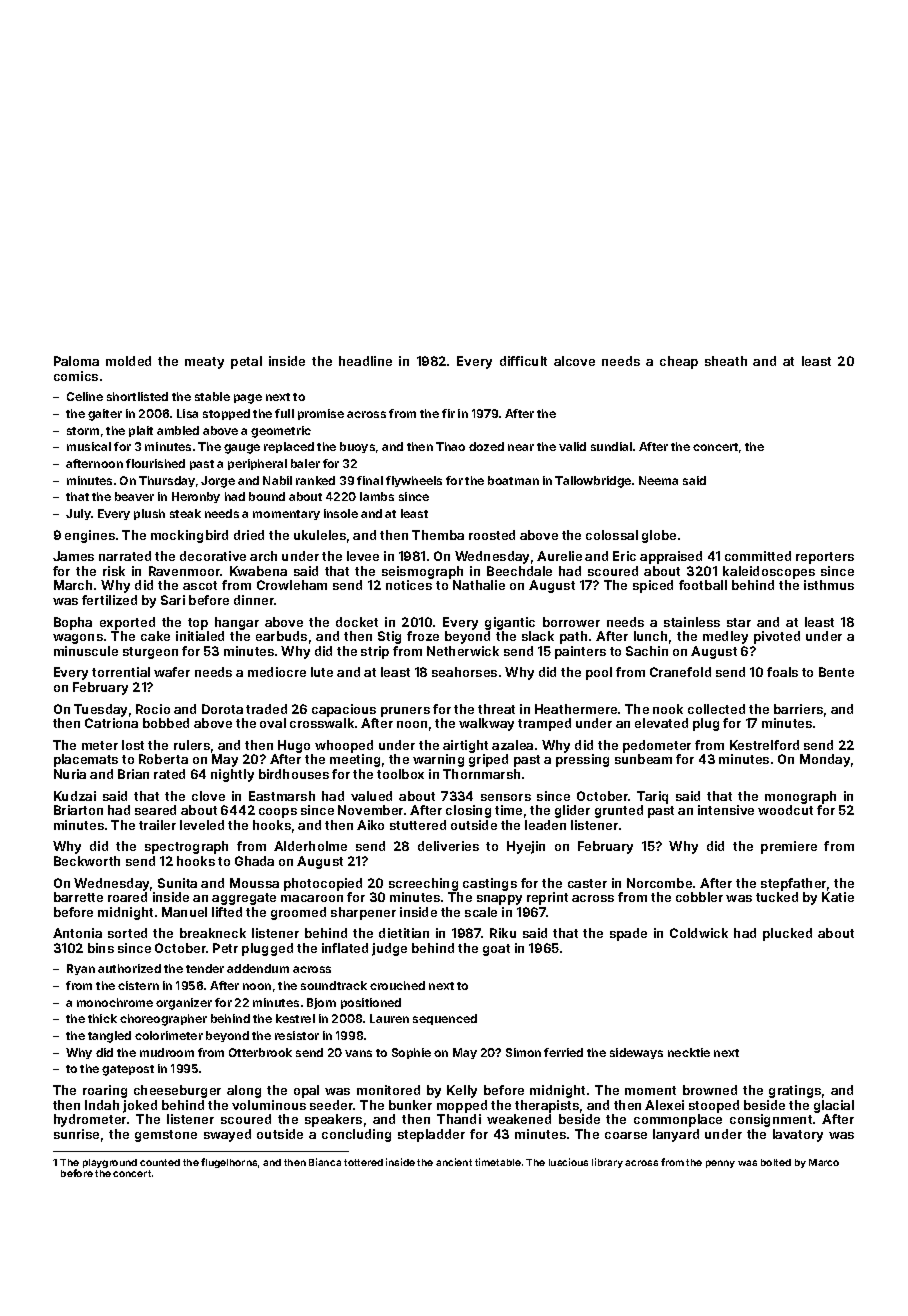  Describe the element at coordinates (481, 774) in the screenshot. I see `Thornmarsh` at that location.
